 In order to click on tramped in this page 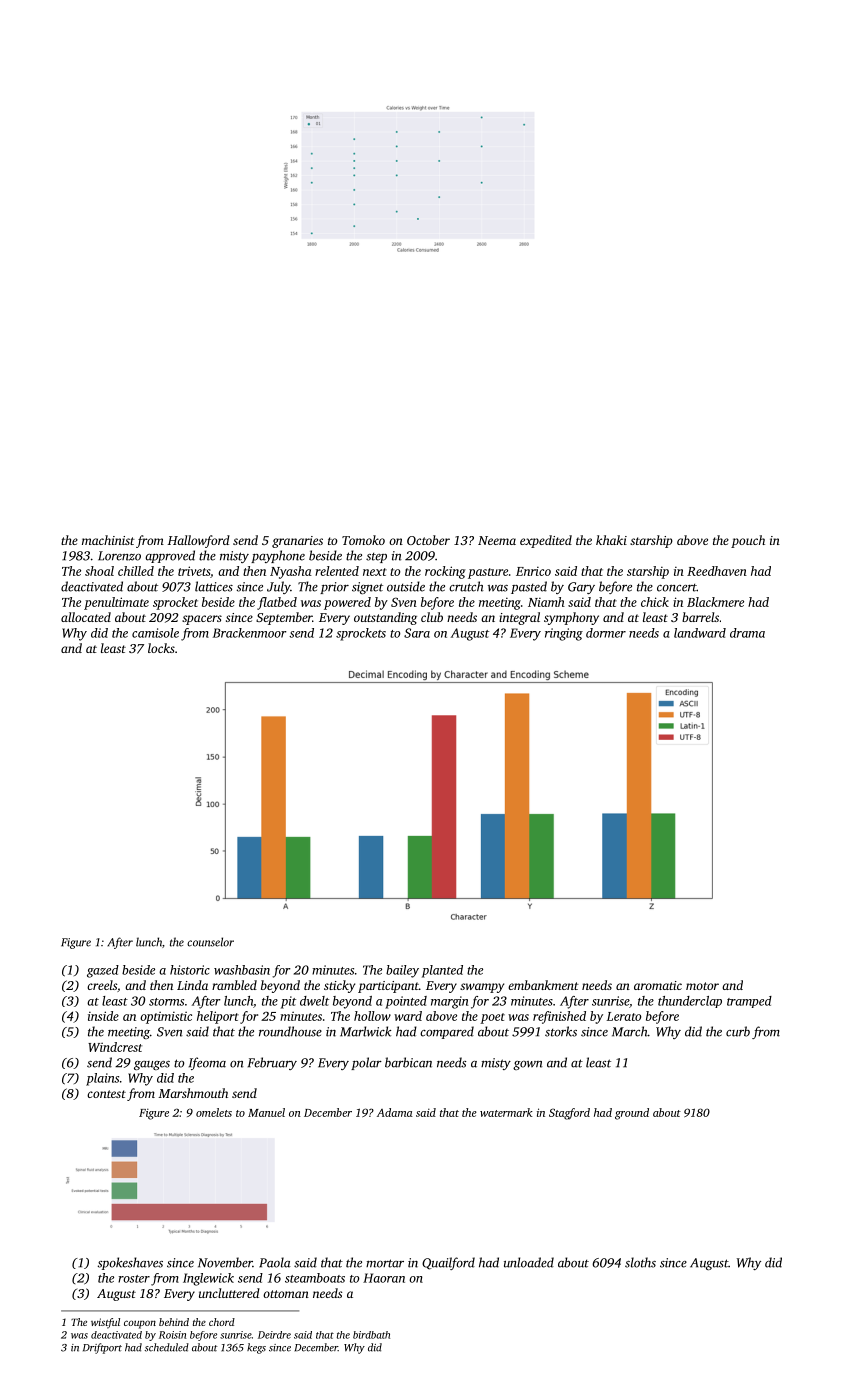, I will do `click(749, 1002)`.
